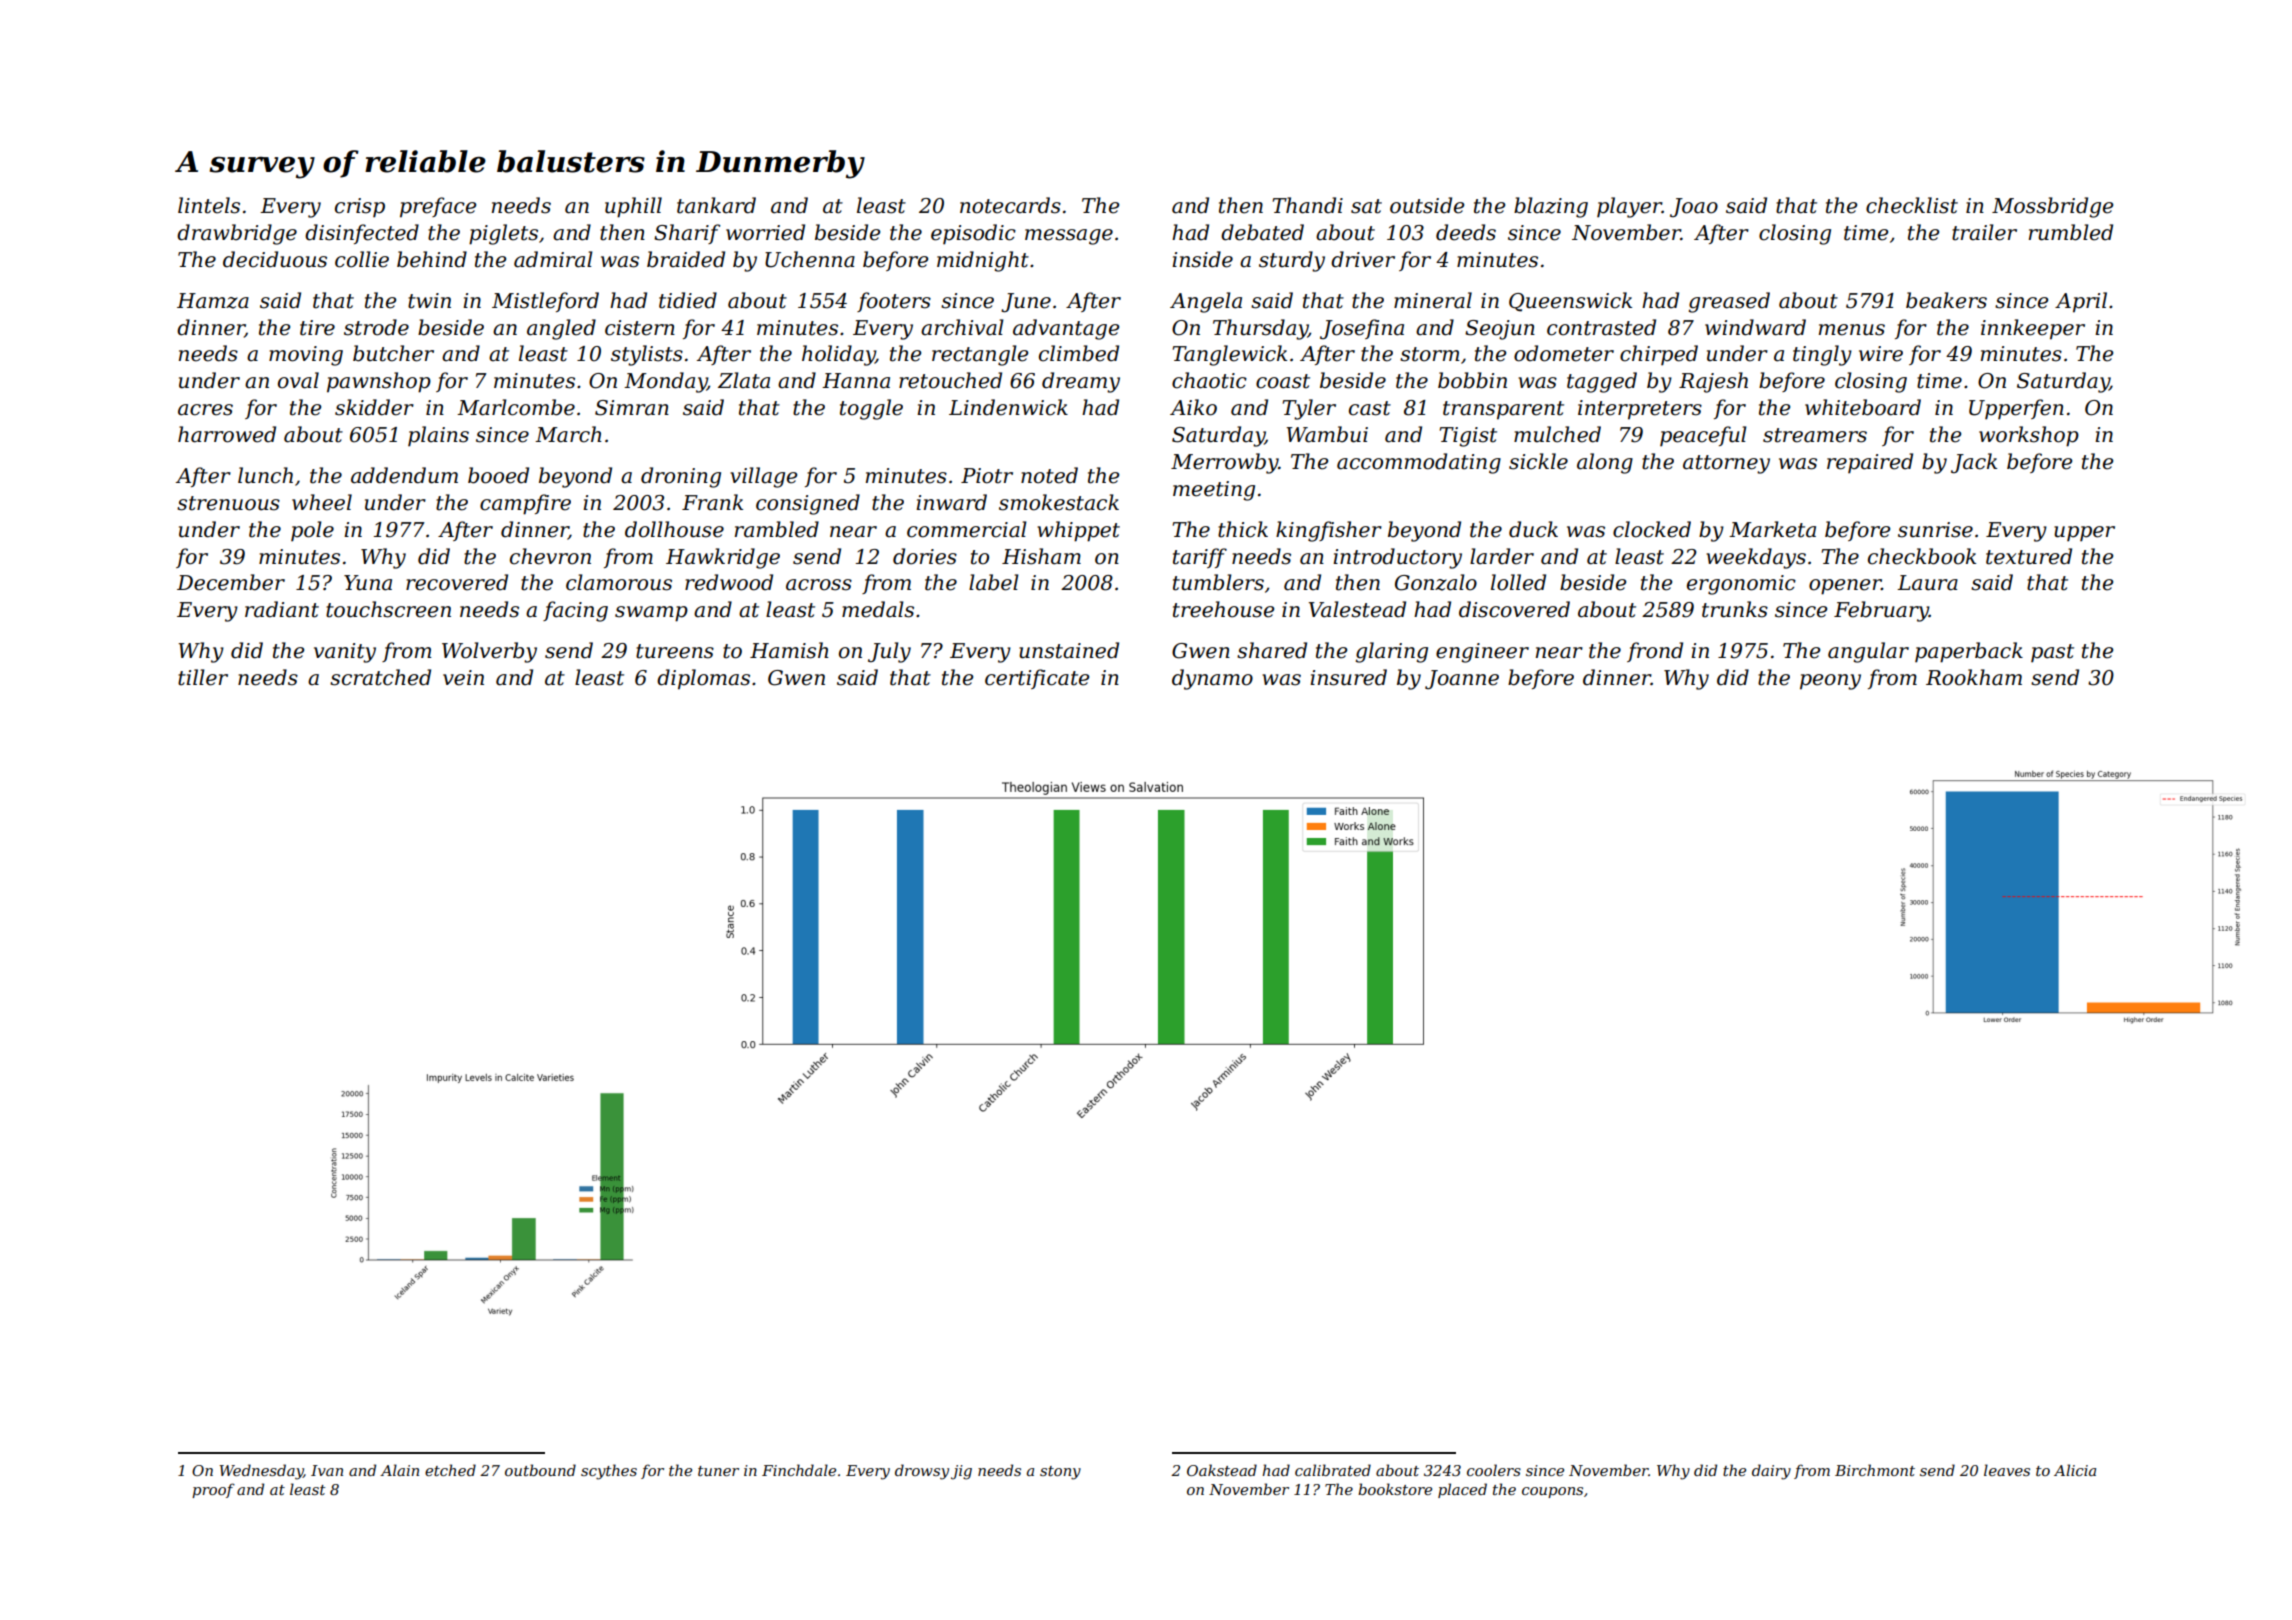  I want to click on dynamo, so click(1212, 679).
